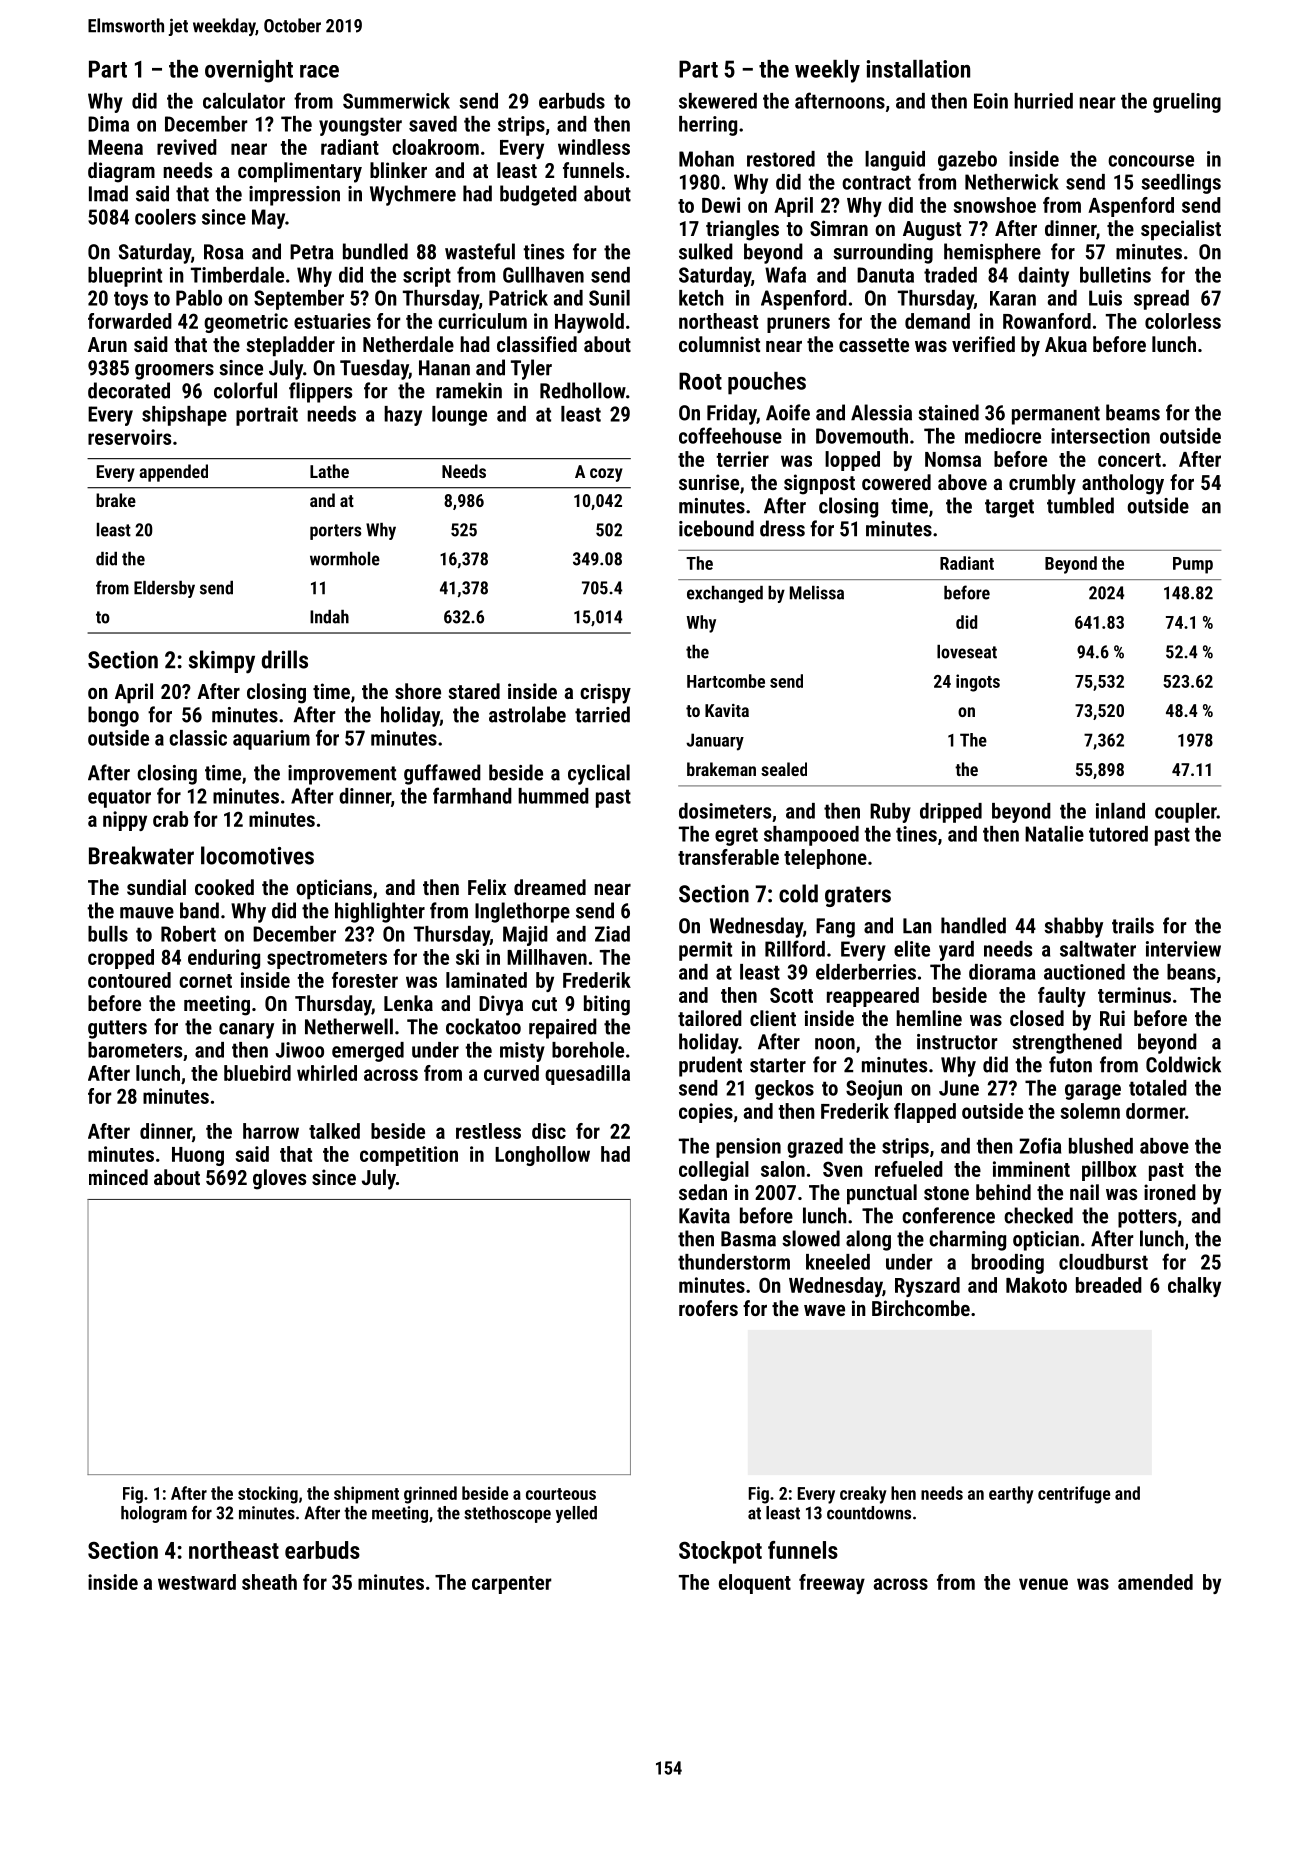 The image size is (1309, 1852). Describe the element at coordinates (1158, 1088) in the screenshot. I see `totaled` at that location.
